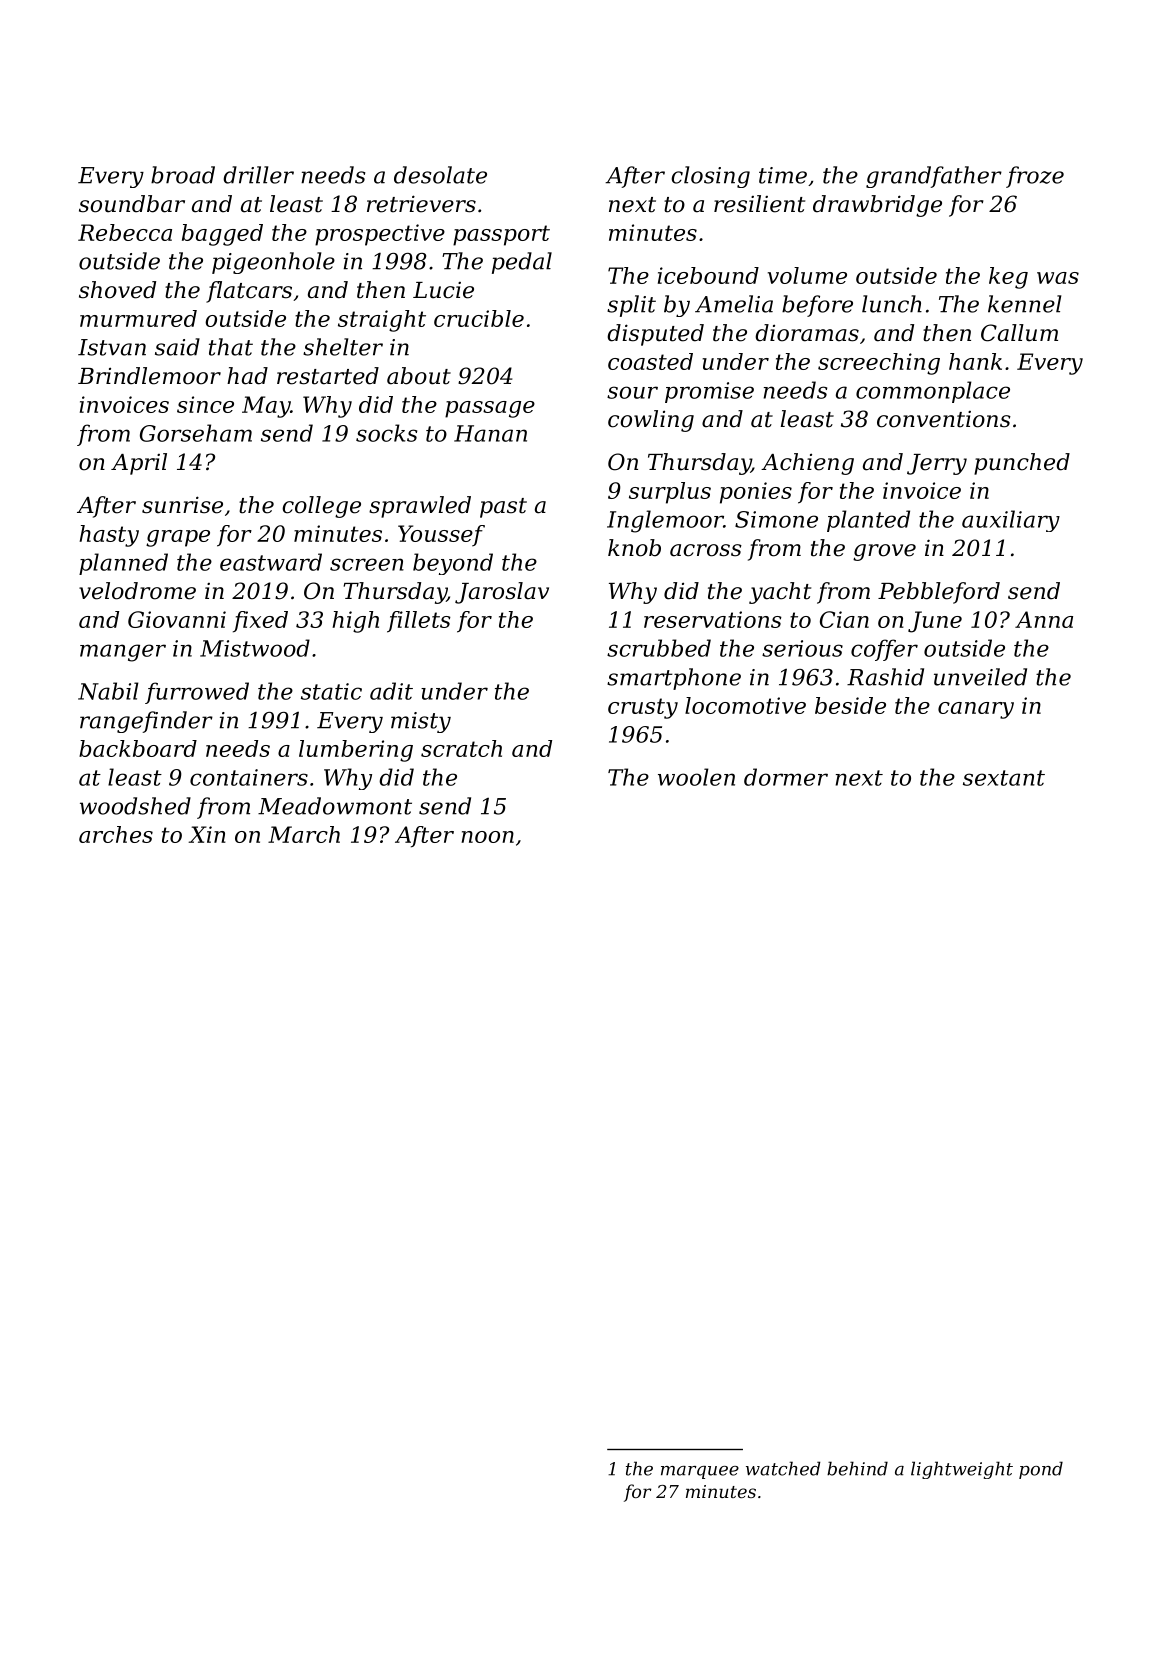 This image has width=1165, height=1654. Describe the element at coordinates (487, 837) in the image. I see `noon` at that location.
